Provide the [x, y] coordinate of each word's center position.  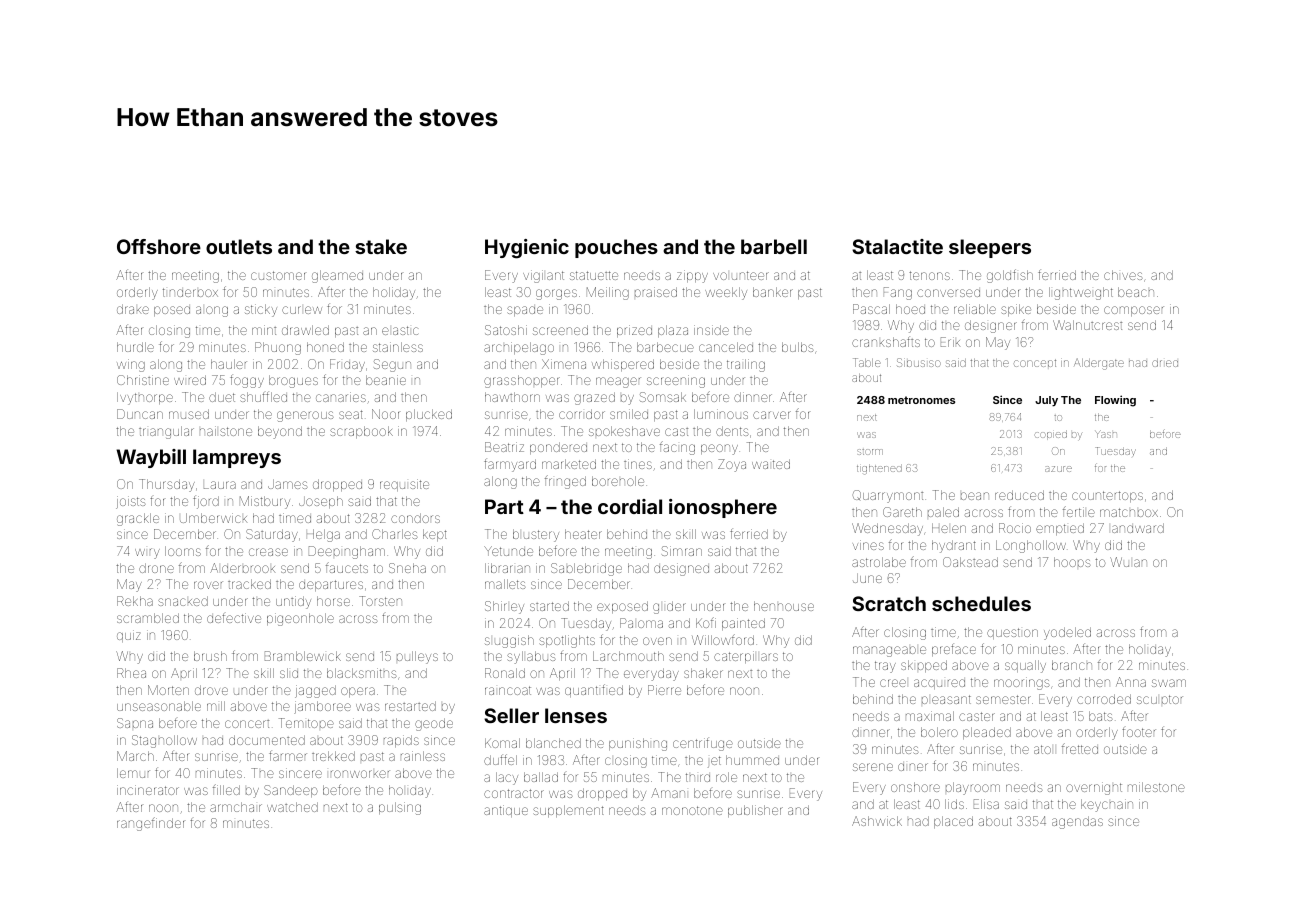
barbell [774, 246]
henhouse [784, 606]
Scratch [889, 603]
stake [381, 246]
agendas [1077, 822]
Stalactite [897, 246]
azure [1058, 469]
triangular [166, 432]
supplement [568, 811]
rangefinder [150, 824]
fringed [565, 482]
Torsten [380, 601]
